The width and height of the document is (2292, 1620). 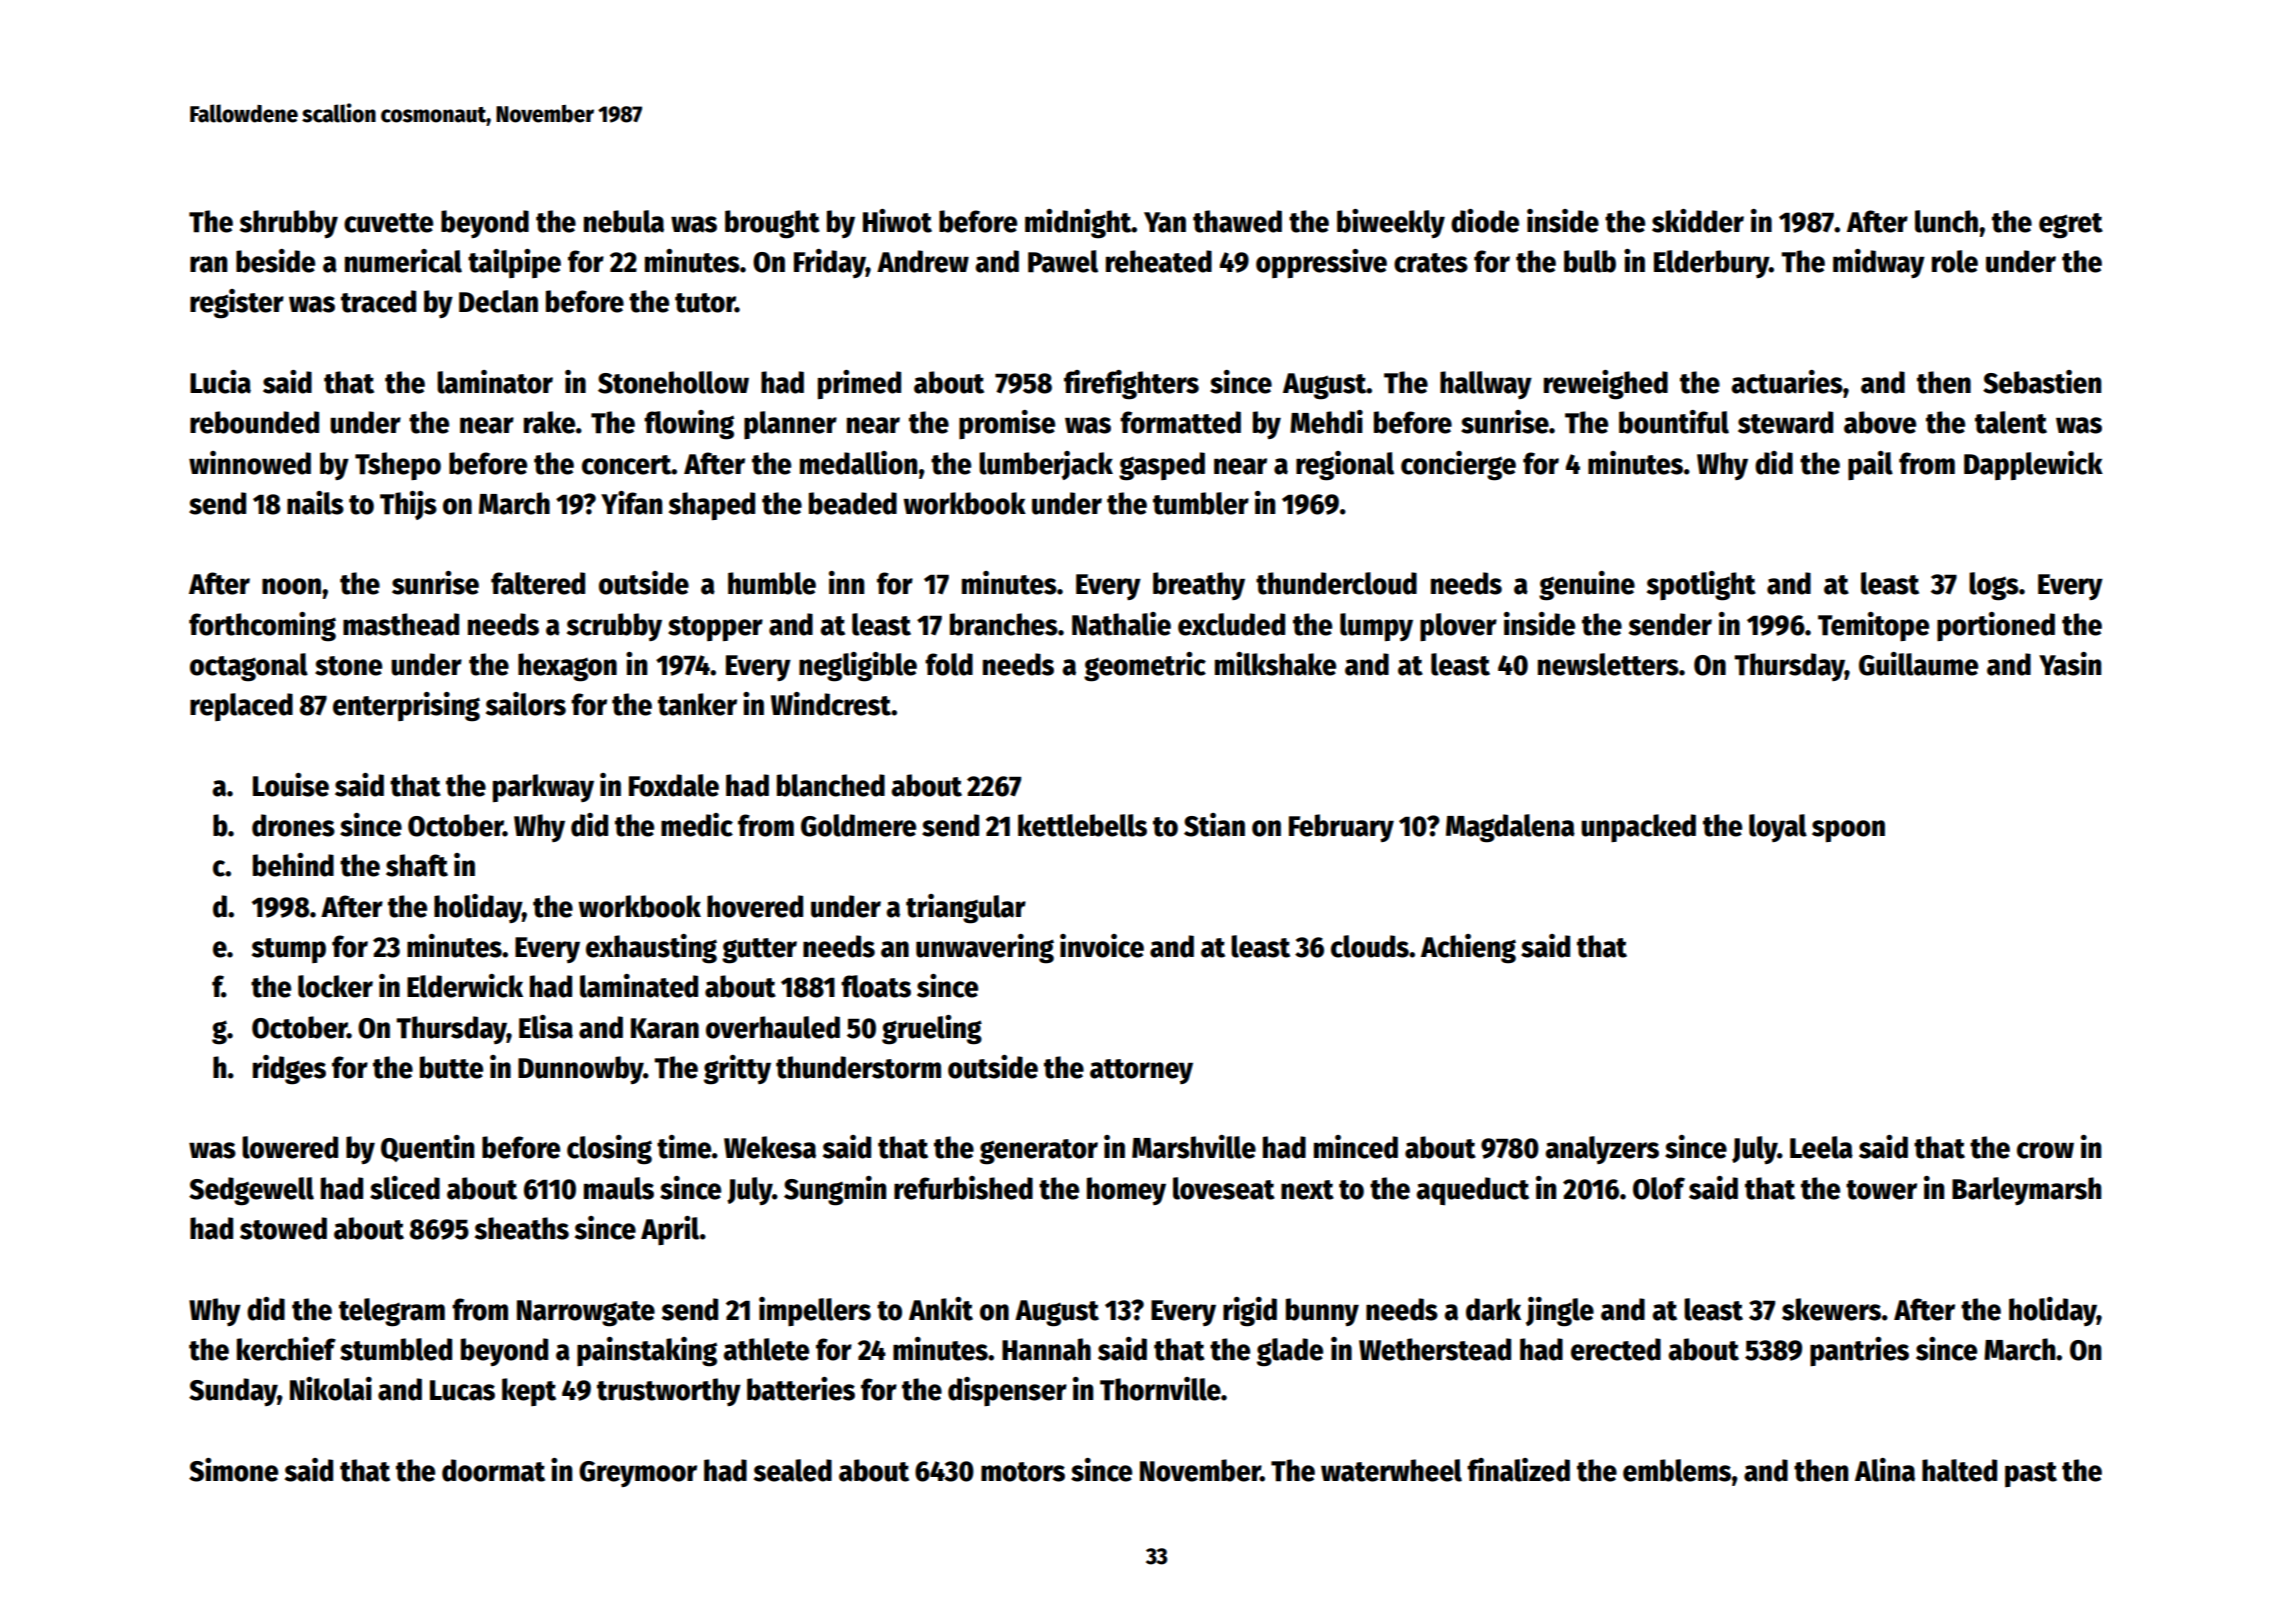 I want to click on motors, so click(x=1023, y=1472).
